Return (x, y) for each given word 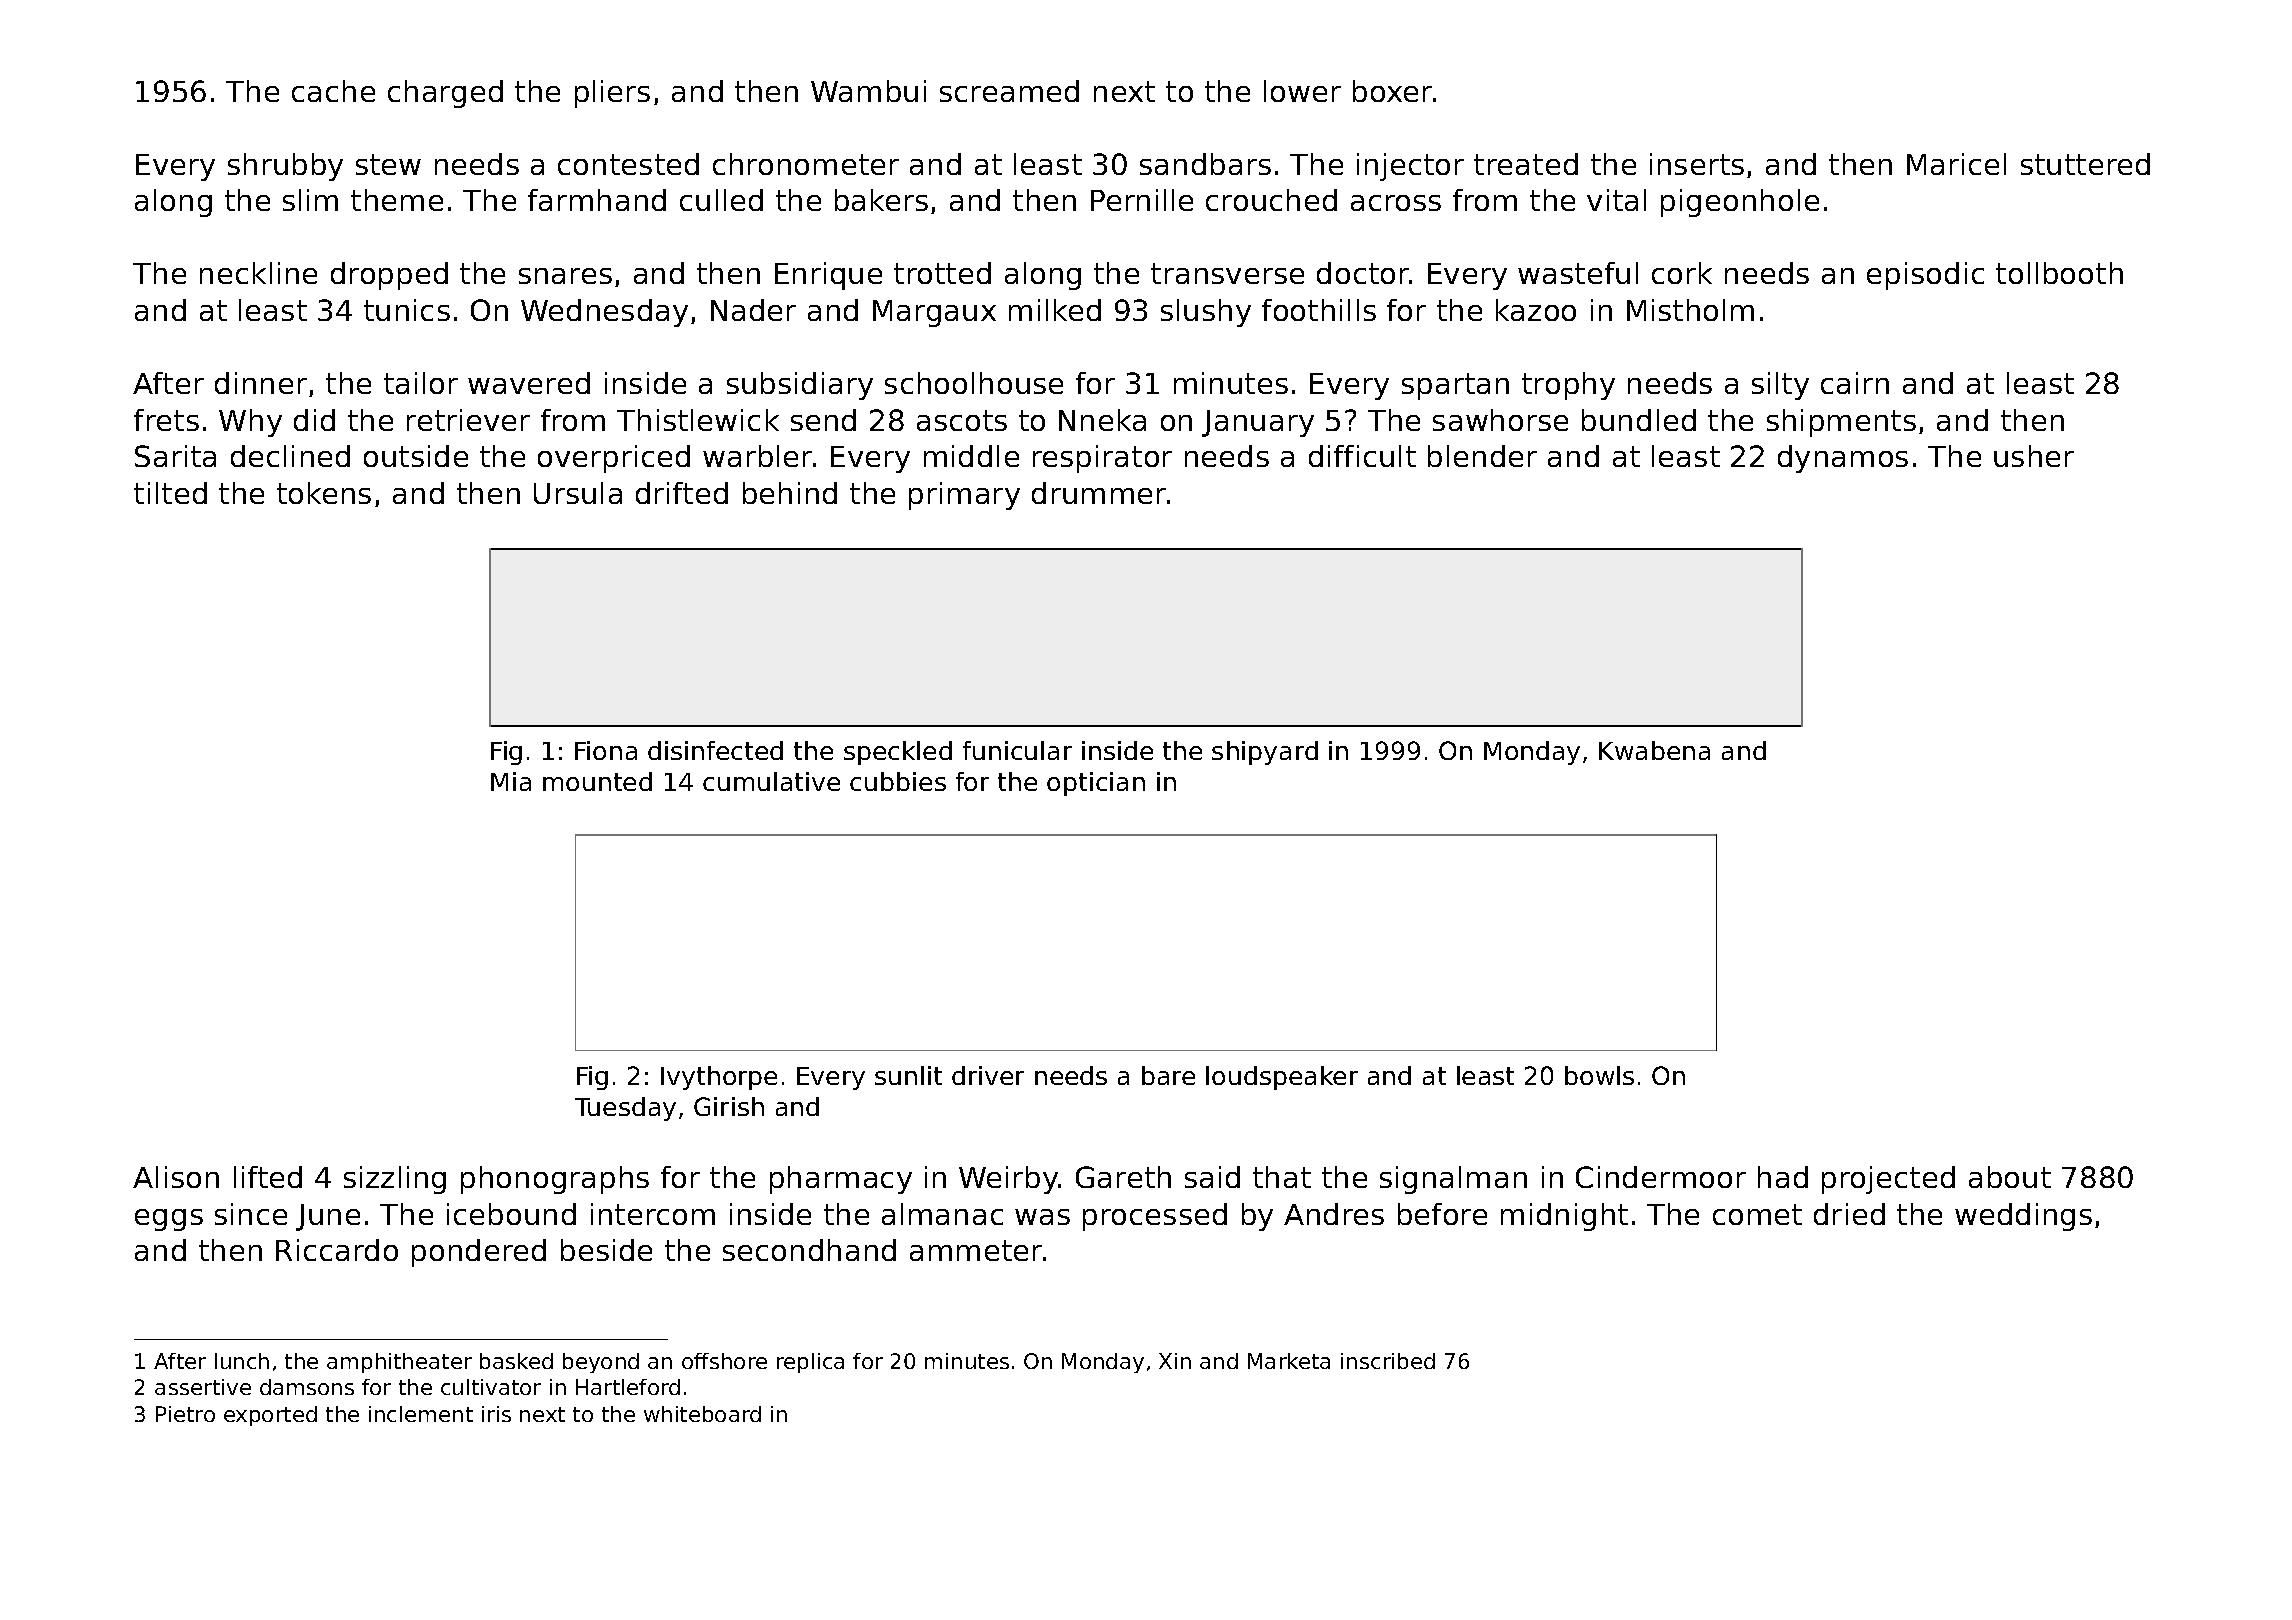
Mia (511, 781)
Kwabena (1654, 750)
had (1783, 1177)
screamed (1009, 91)
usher (2034, 456)
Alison (176, 1177)
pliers (612, 94)
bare (1168, 1075)
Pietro (185, 1414)
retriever (468, 420)
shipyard (1265, 753)
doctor (1363, 273)
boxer (1392, 91)
